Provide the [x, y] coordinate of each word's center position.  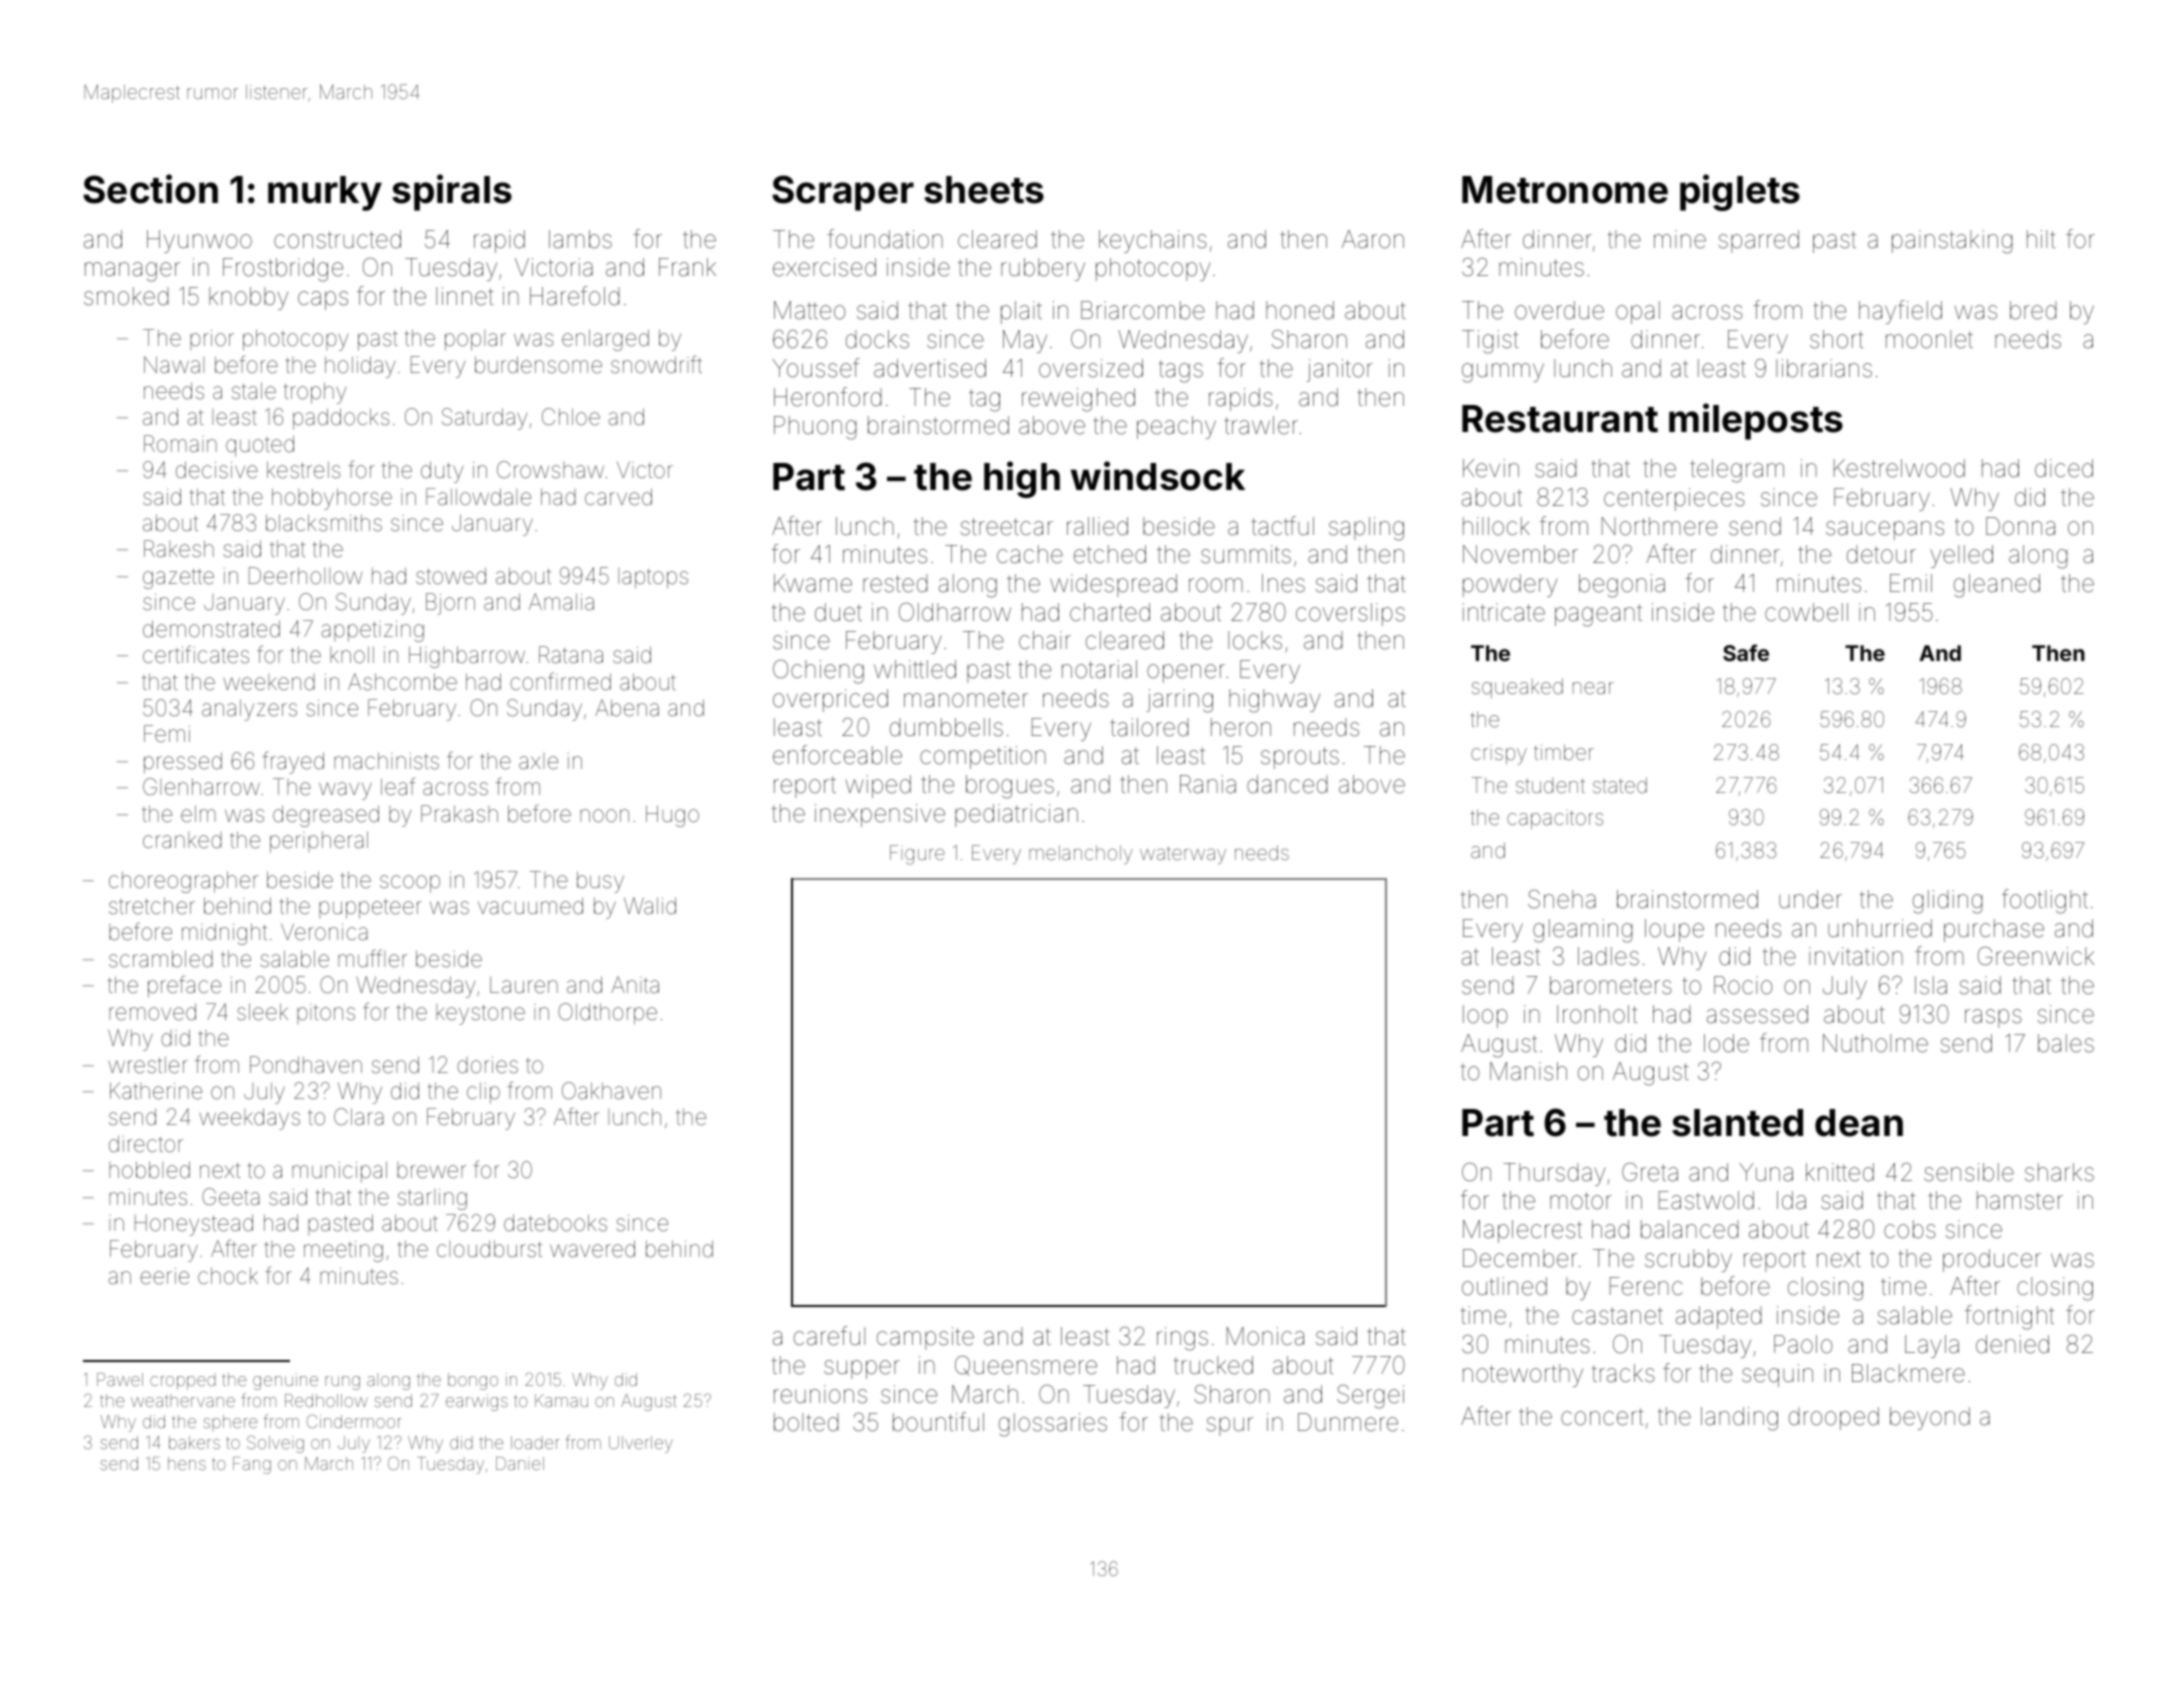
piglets [1740, 192]
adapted [1718, 1317]
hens [187, 1463]
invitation [1856, 956]
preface [184, 986]
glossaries [1053, 1425]
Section [150, 189]
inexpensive [880, 815]
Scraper [843, 193]
